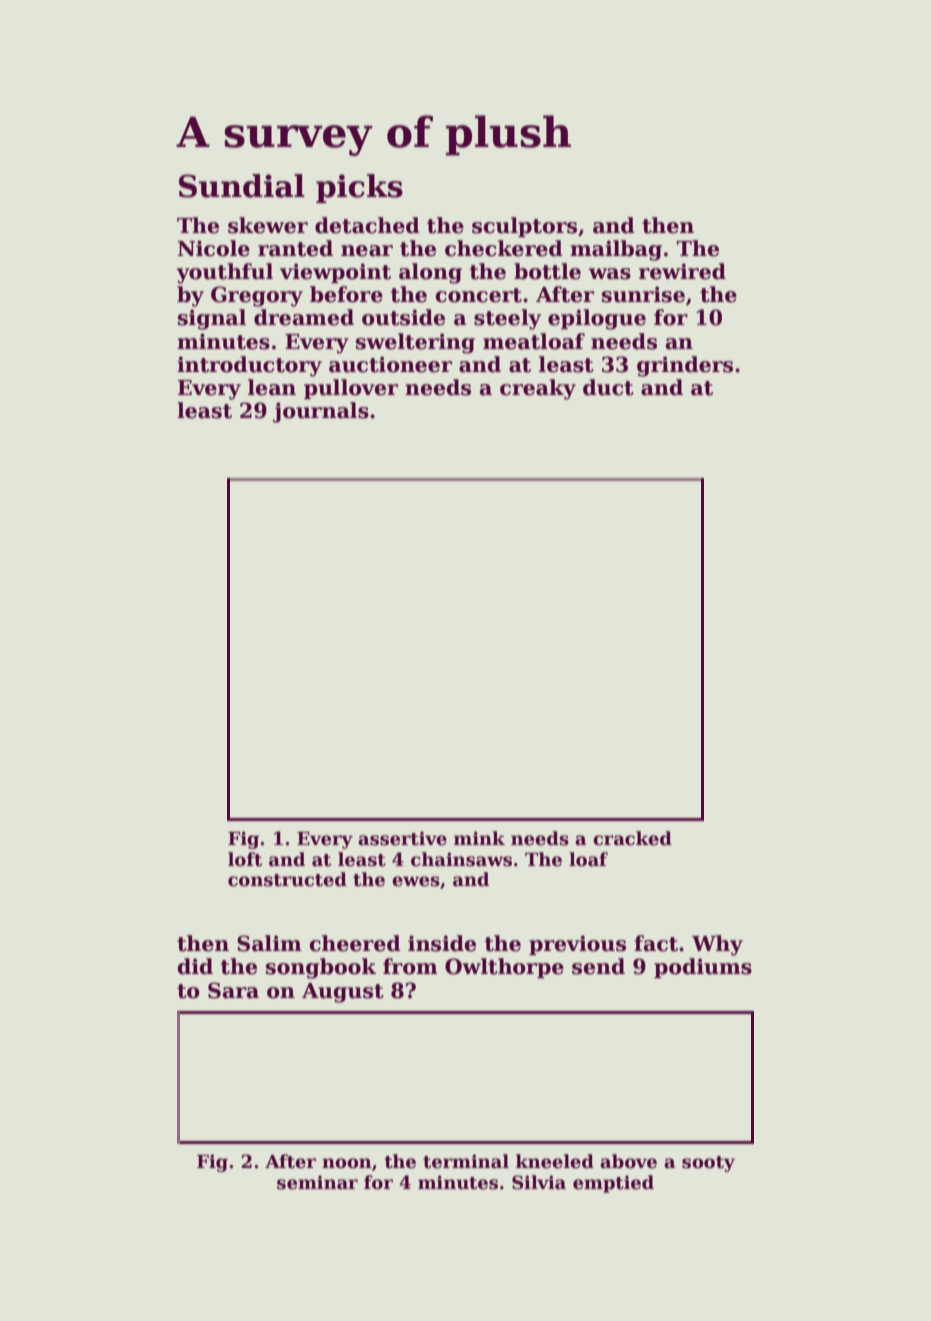 This document has height=1321, width=931. I want to click on chainsaws, so click(461, 859).
